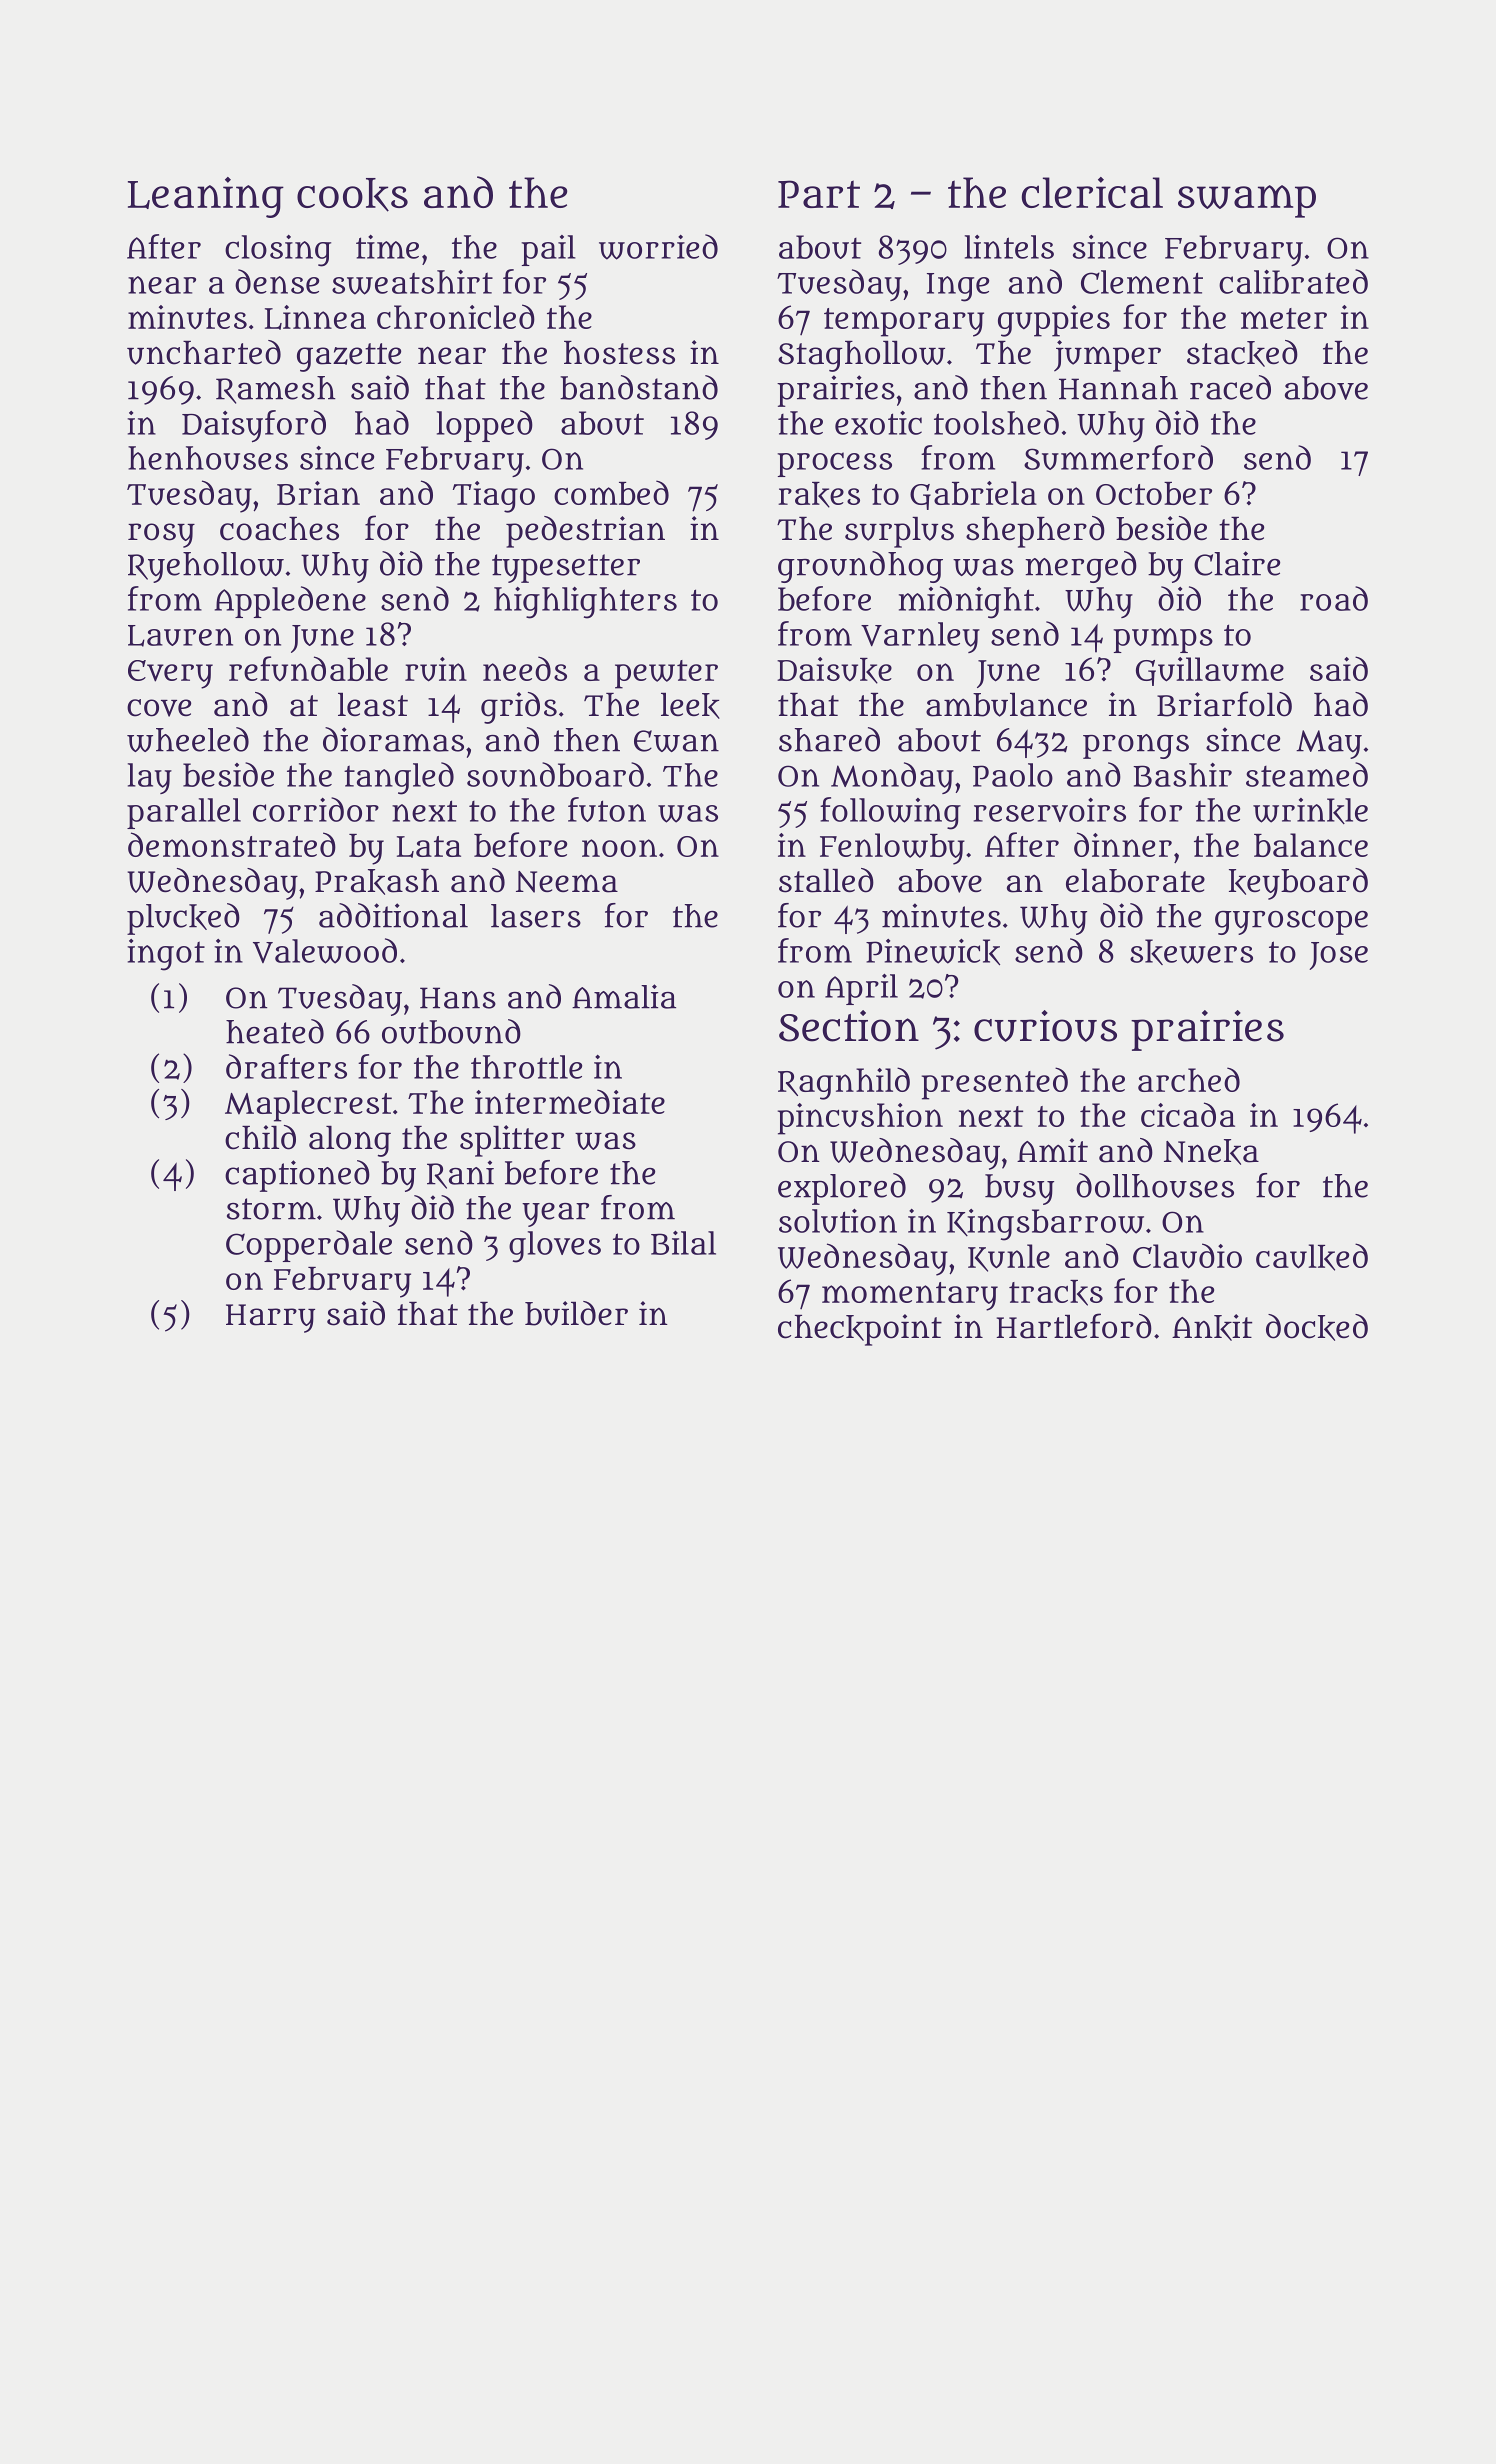 The width and height of the screenshot is (1496, 2464). I want to click on dense, so click(277, 281).
